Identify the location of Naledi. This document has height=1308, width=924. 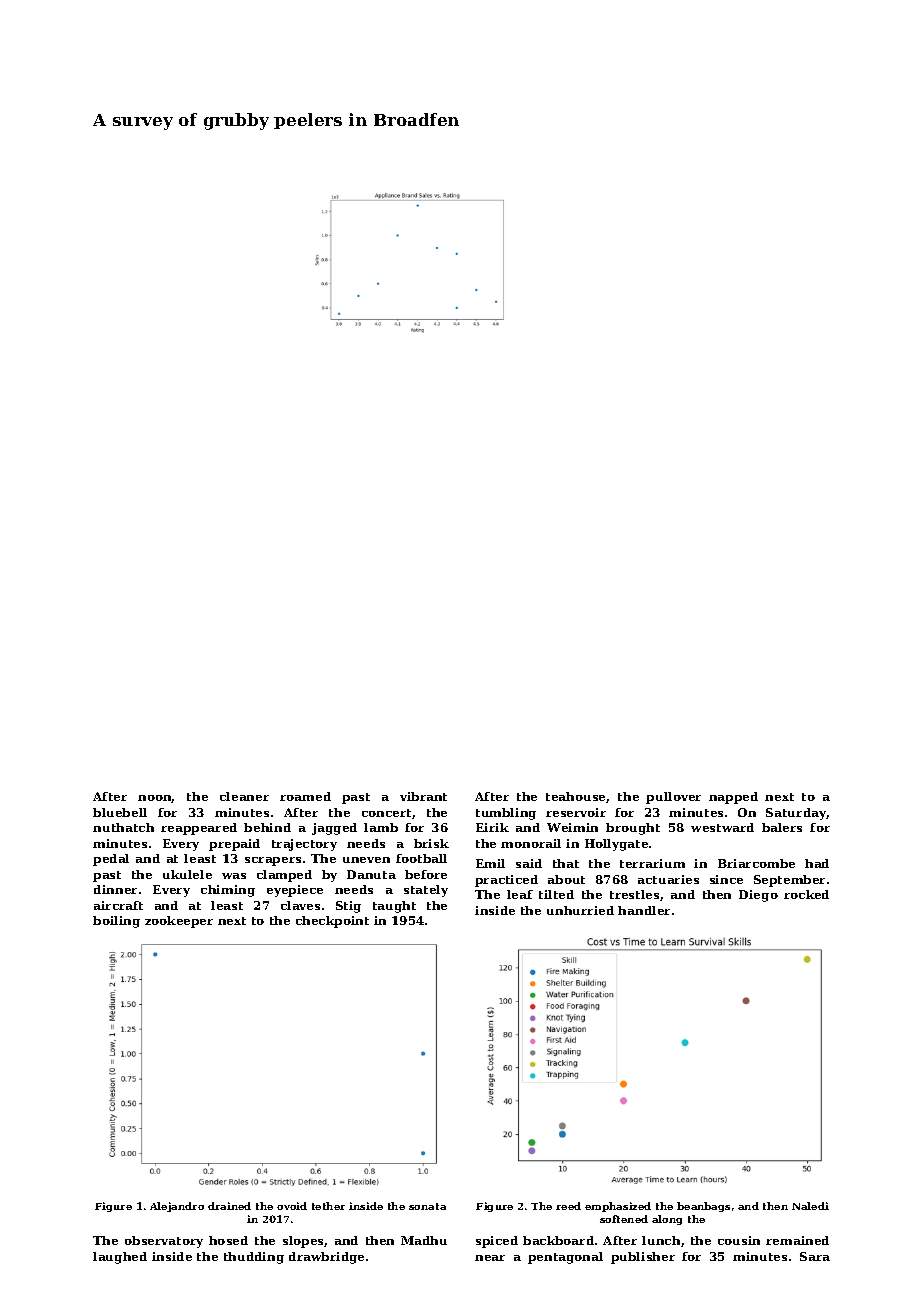
(810, 1206).
